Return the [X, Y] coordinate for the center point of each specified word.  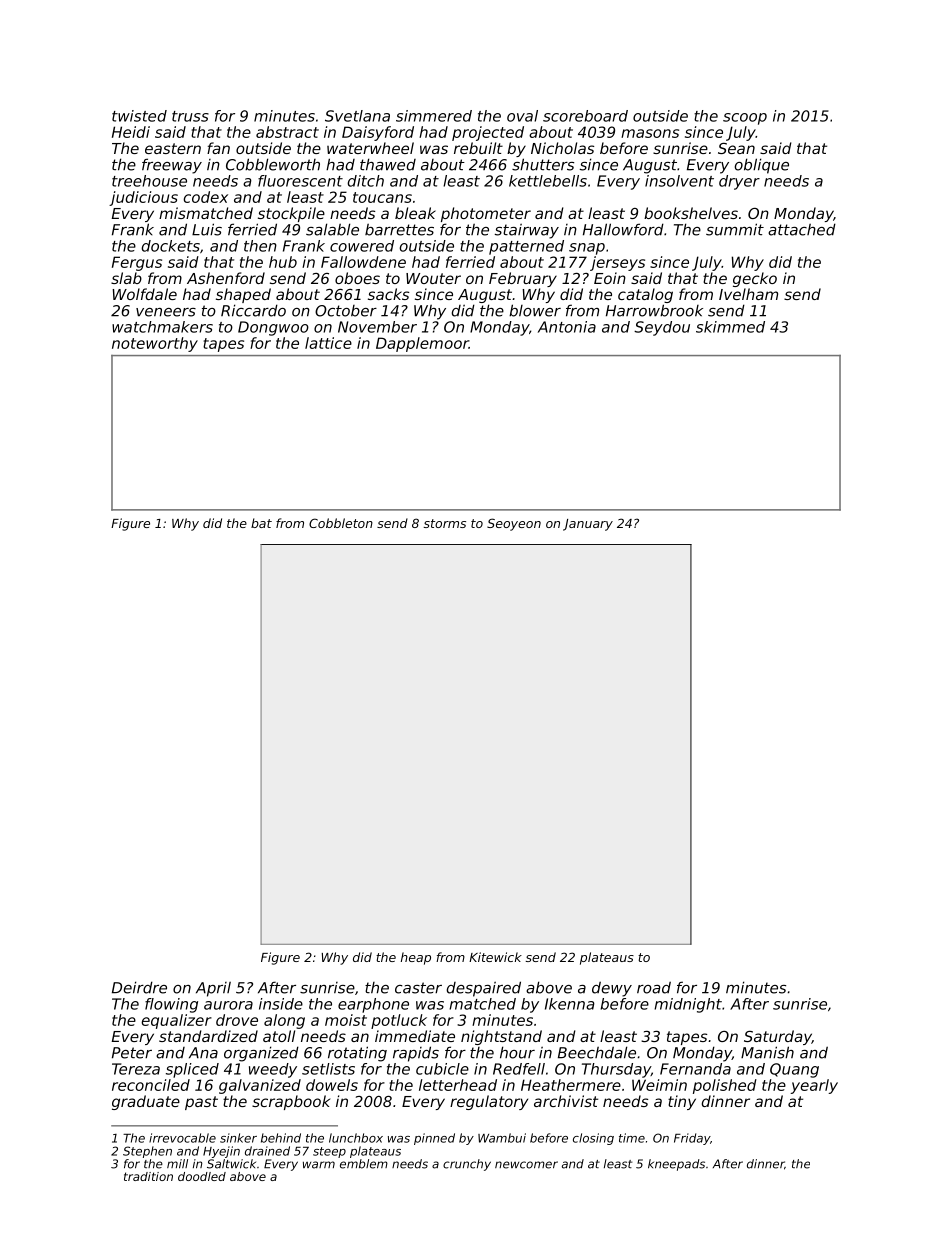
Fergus [137, 263]
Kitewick [495, 957]
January [588, 525]
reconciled [151, 1085]
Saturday [778, 1037]
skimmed [730, 327]
